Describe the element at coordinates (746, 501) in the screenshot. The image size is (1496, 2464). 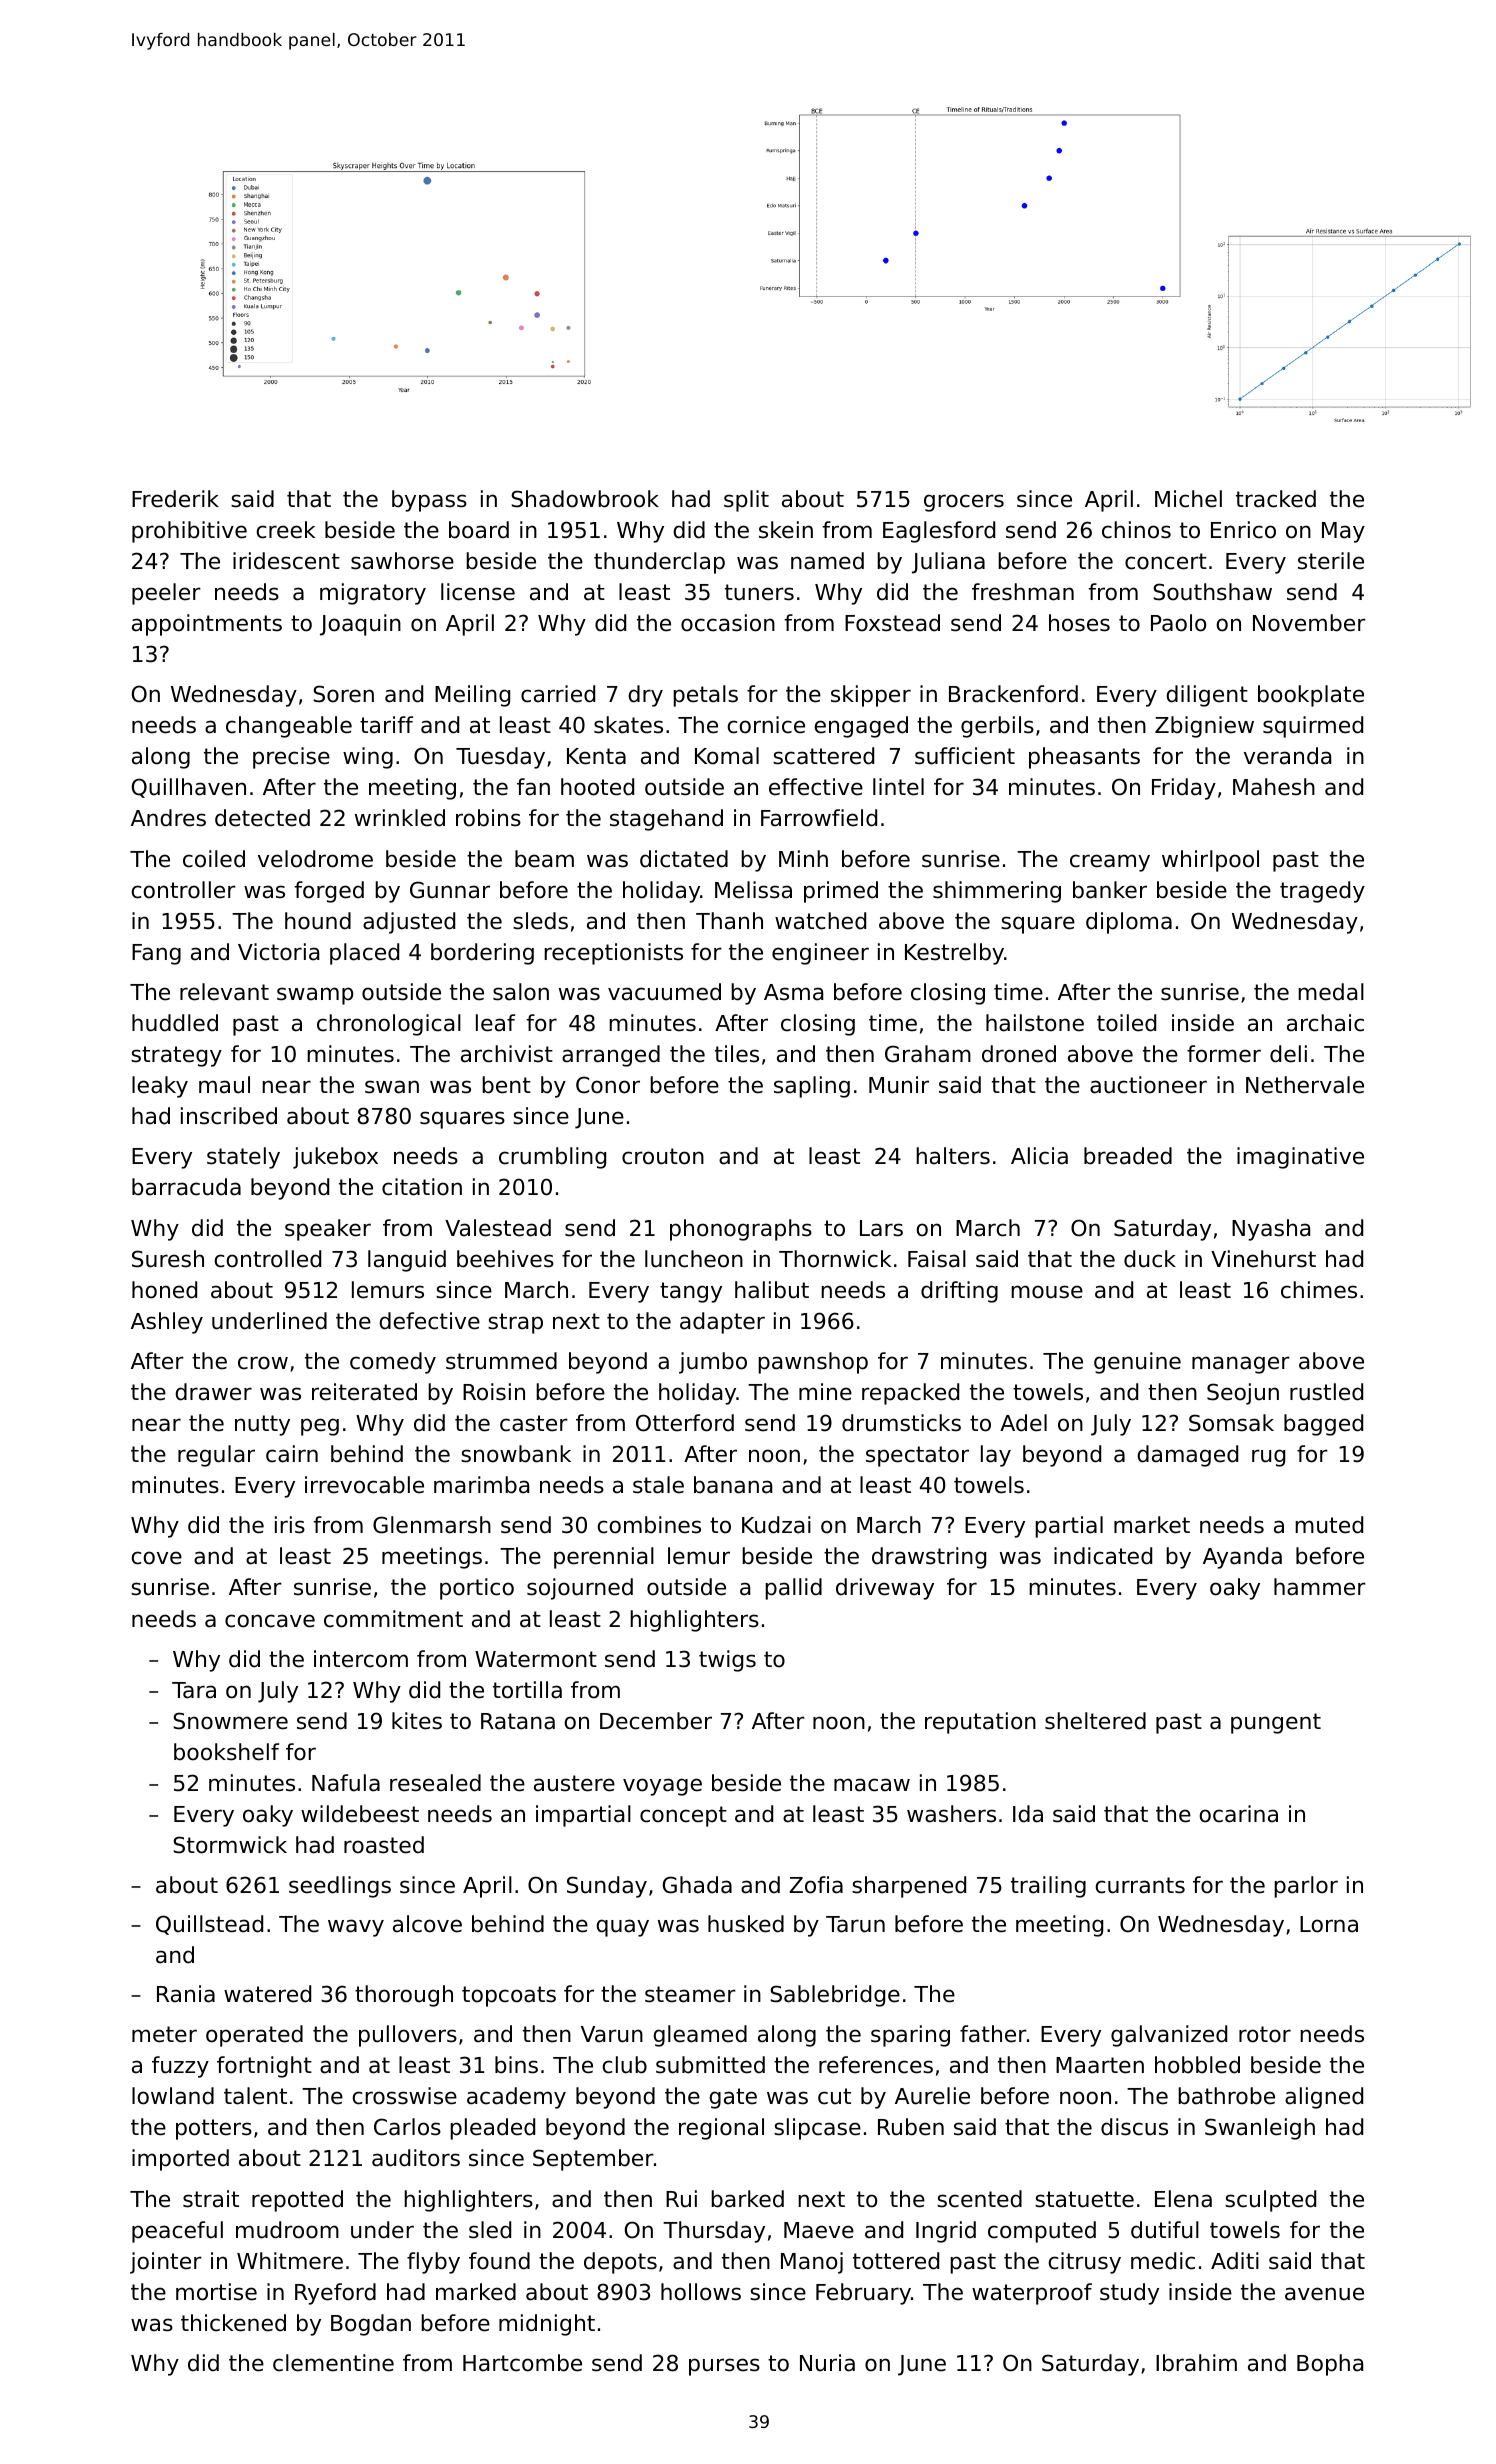
I see `split` at that location.
